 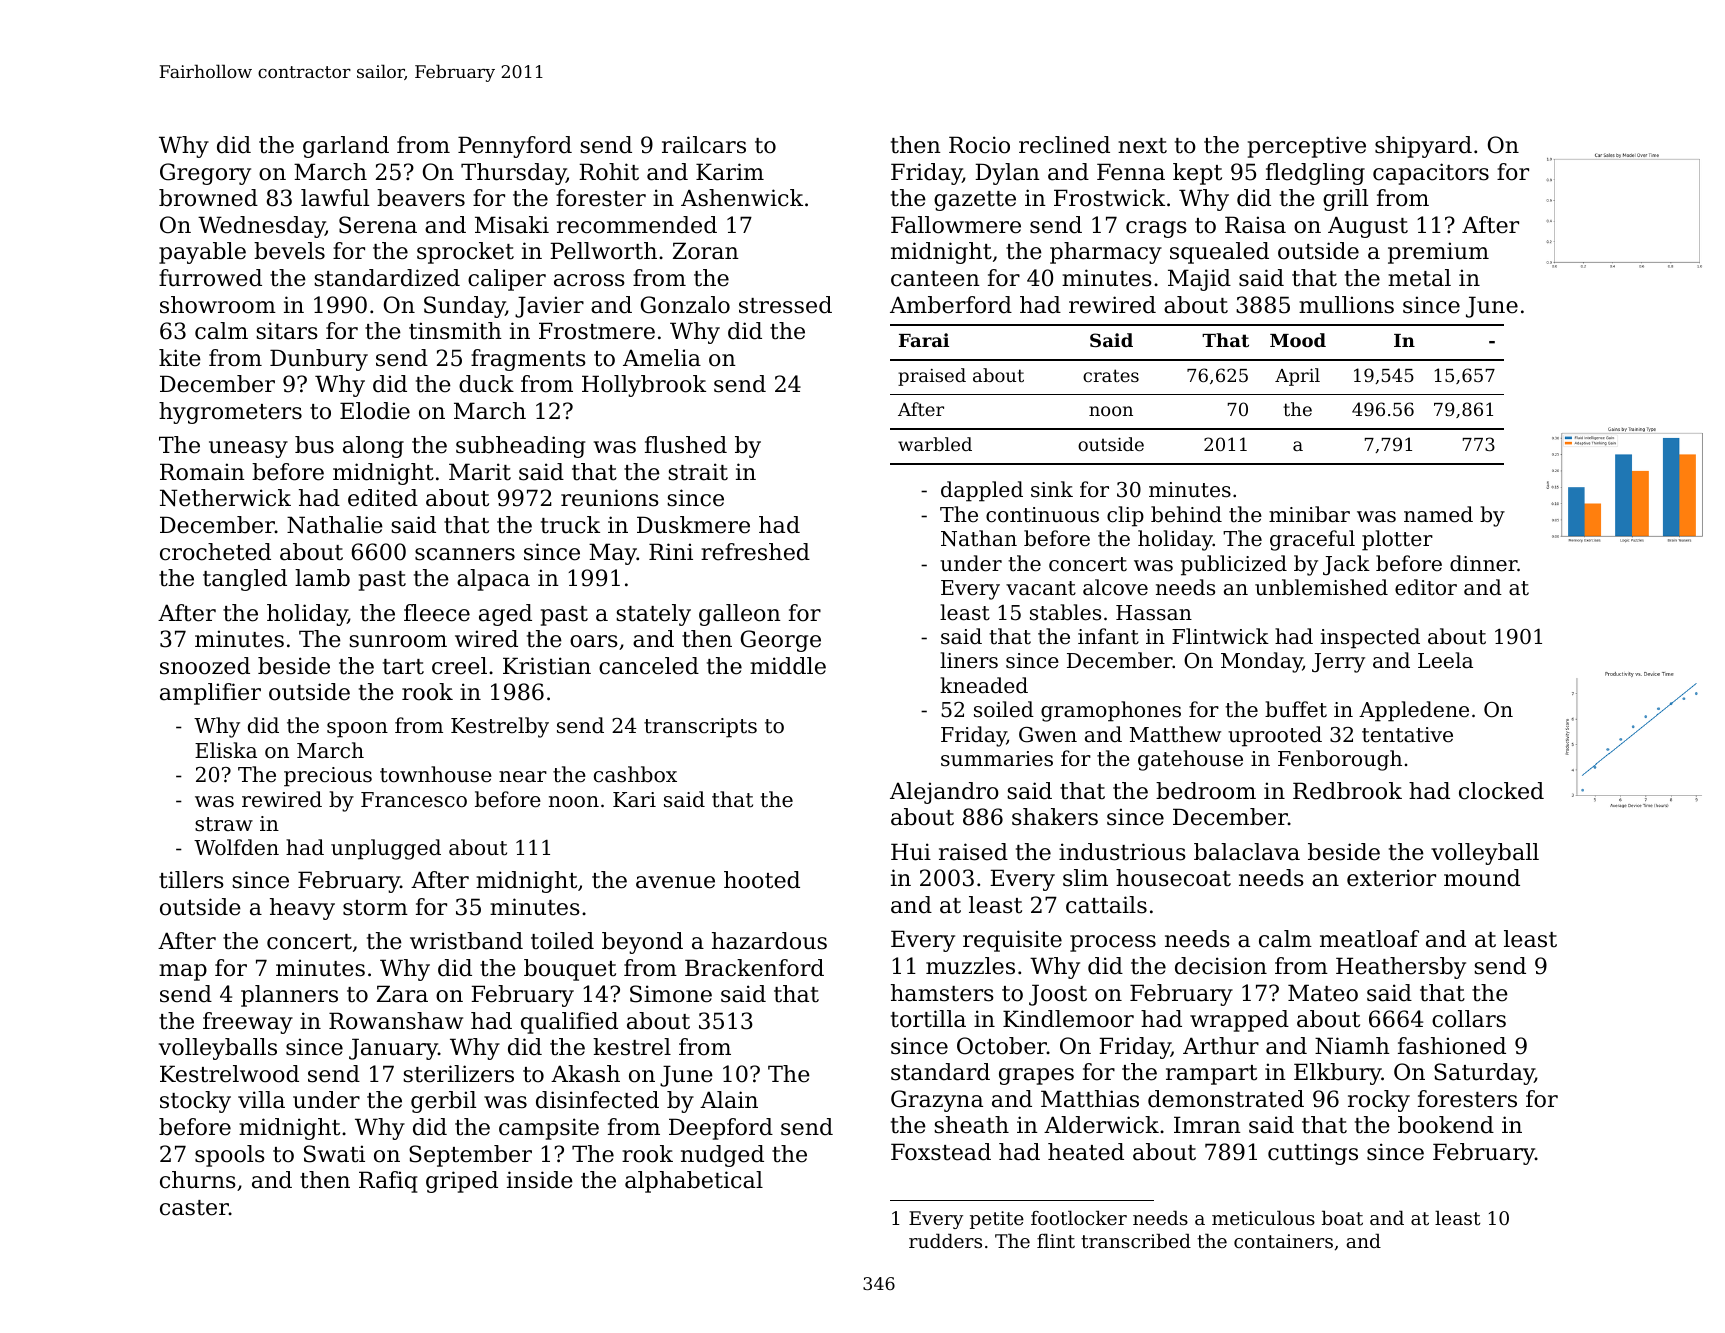 What do you see at coordinates (570, 970) in the document?
I see `bouquet` at bounding box center [570, 970].
